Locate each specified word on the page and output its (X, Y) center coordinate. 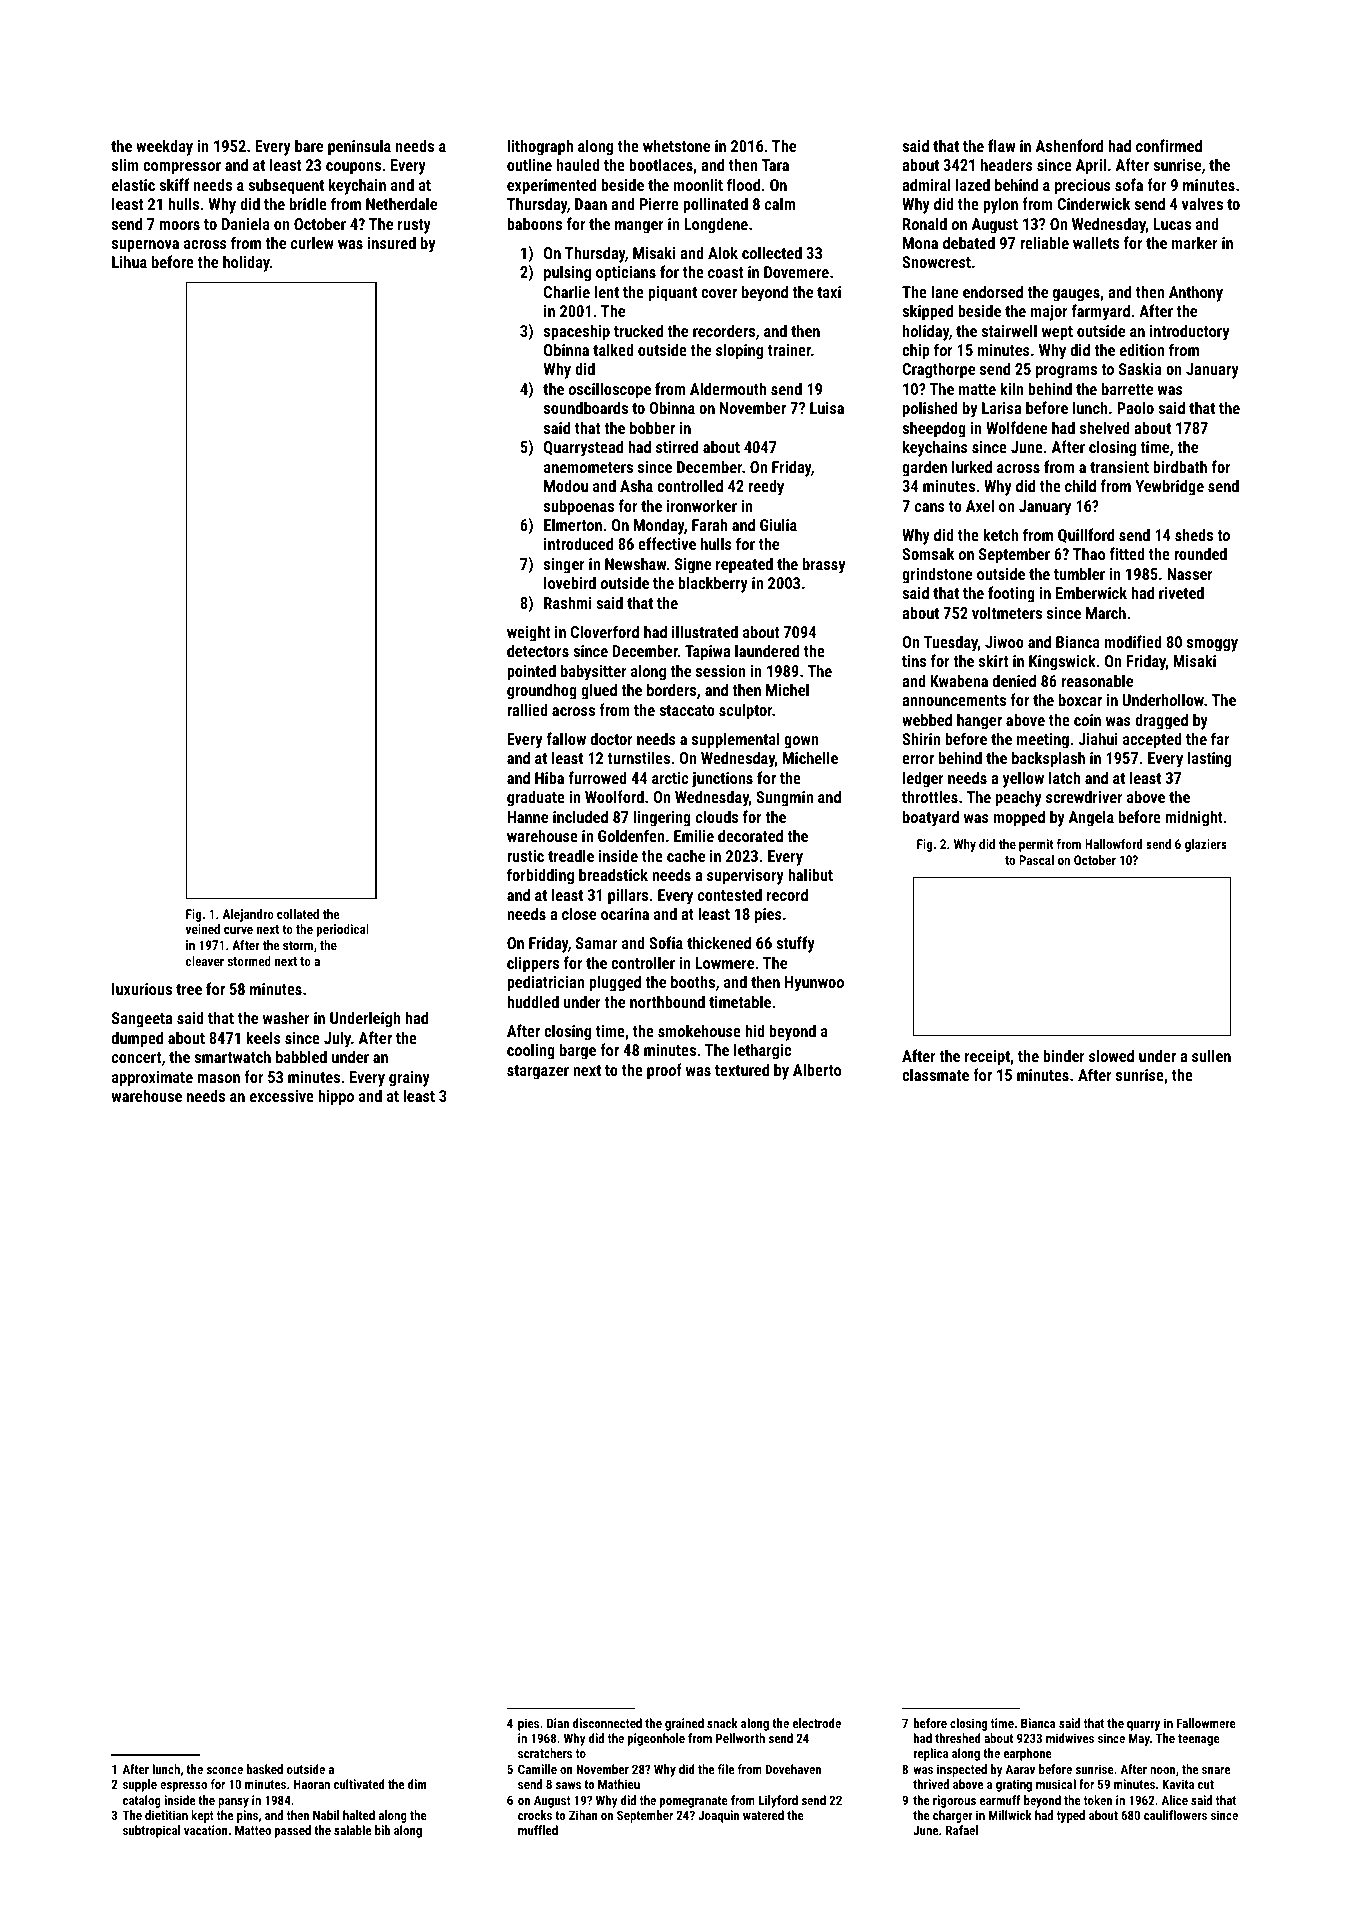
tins (914, 661)
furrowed (598, 777)
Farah (709, 524)
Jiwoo (1004, 642)
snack (722, 1723)
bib (383, 1830)
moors (179, 225)
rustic (525, 856)
